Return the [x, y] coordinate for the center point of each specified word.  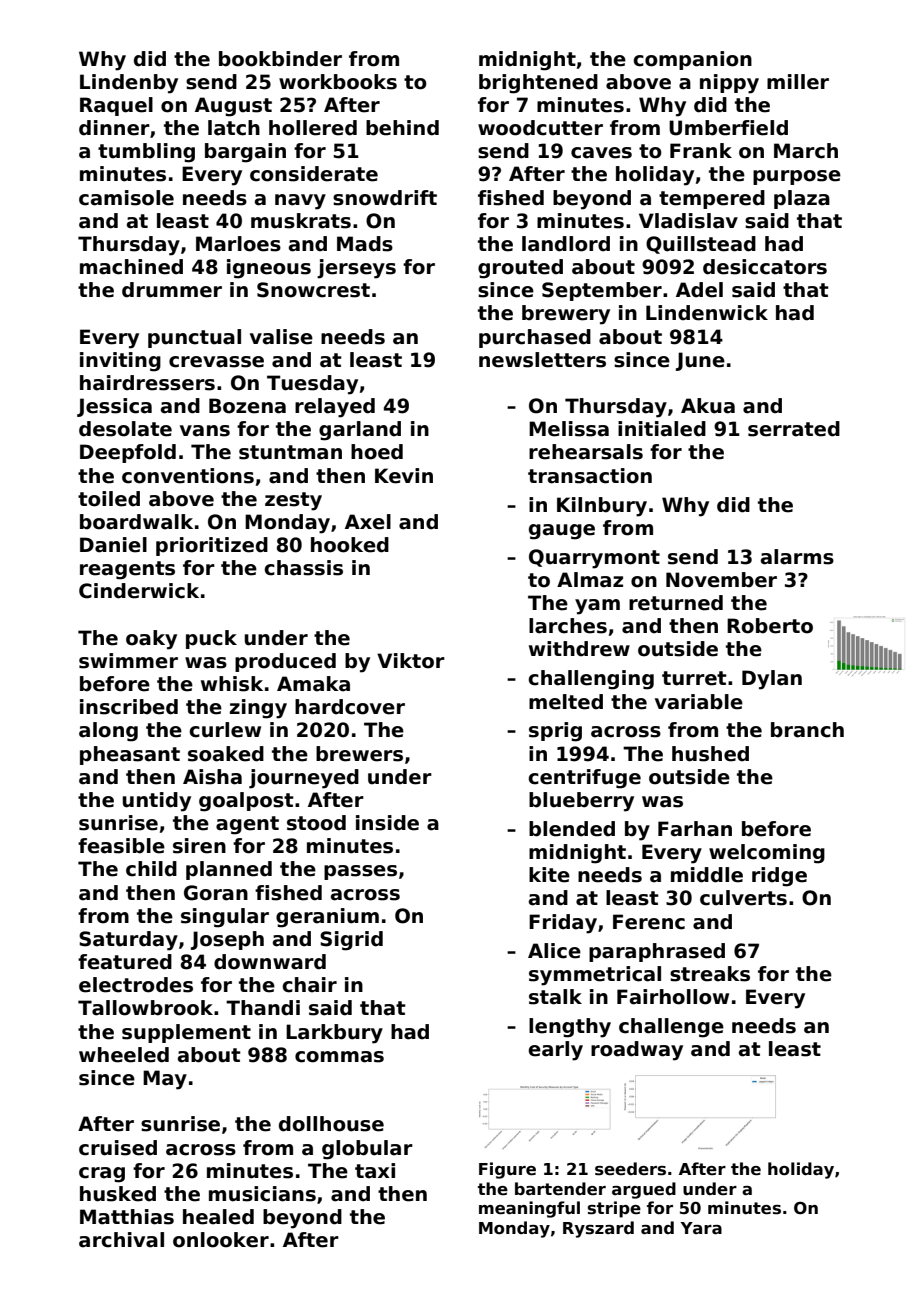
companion [692, 60]
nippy [729, 84]
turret [694, 678]
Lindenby [129, 84]
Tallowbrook [145, 1008]
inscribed [129, 707]
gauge [562, 532]
